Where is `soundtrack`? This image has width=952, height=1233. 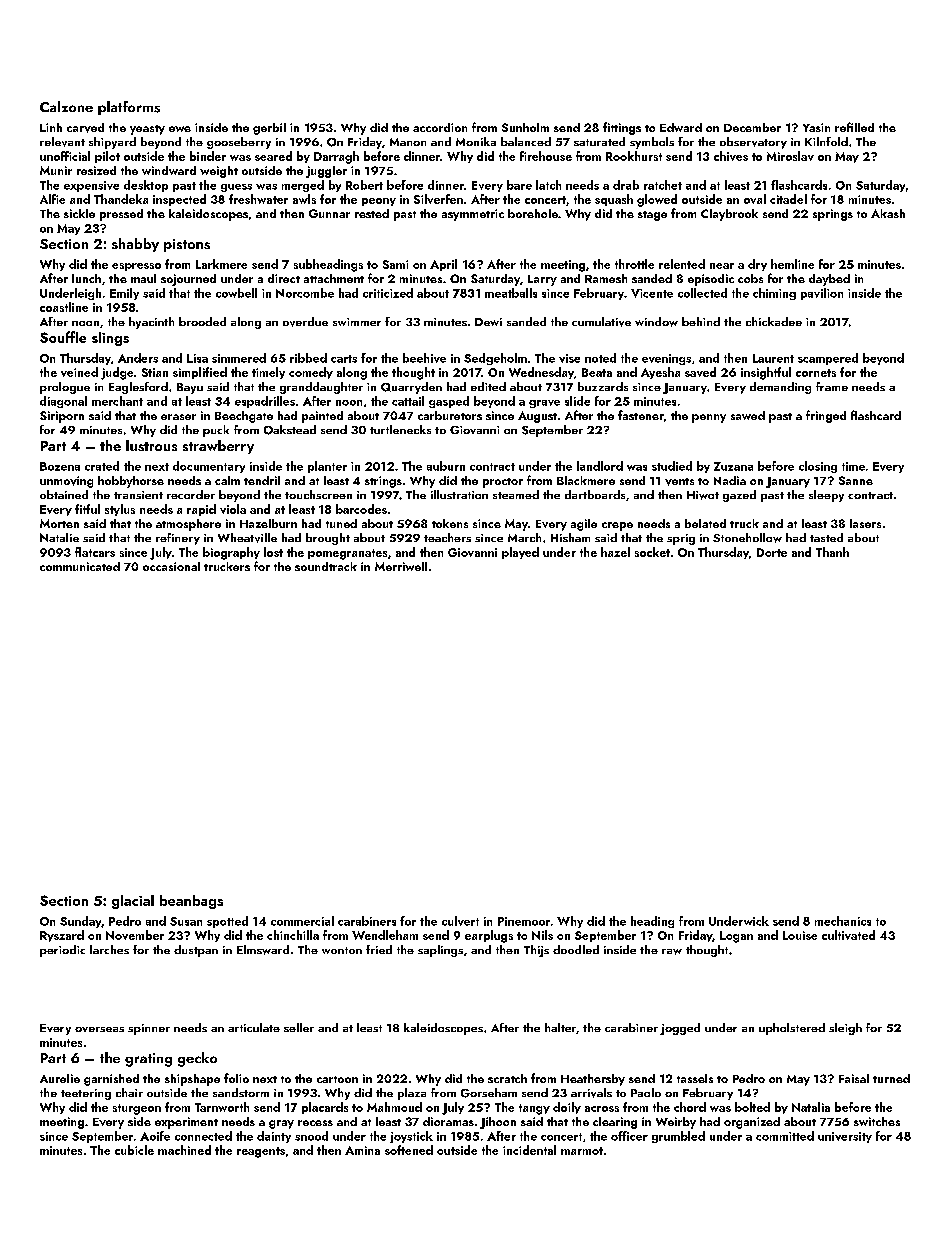 soundtrack is located at coordinates (326, 566).
